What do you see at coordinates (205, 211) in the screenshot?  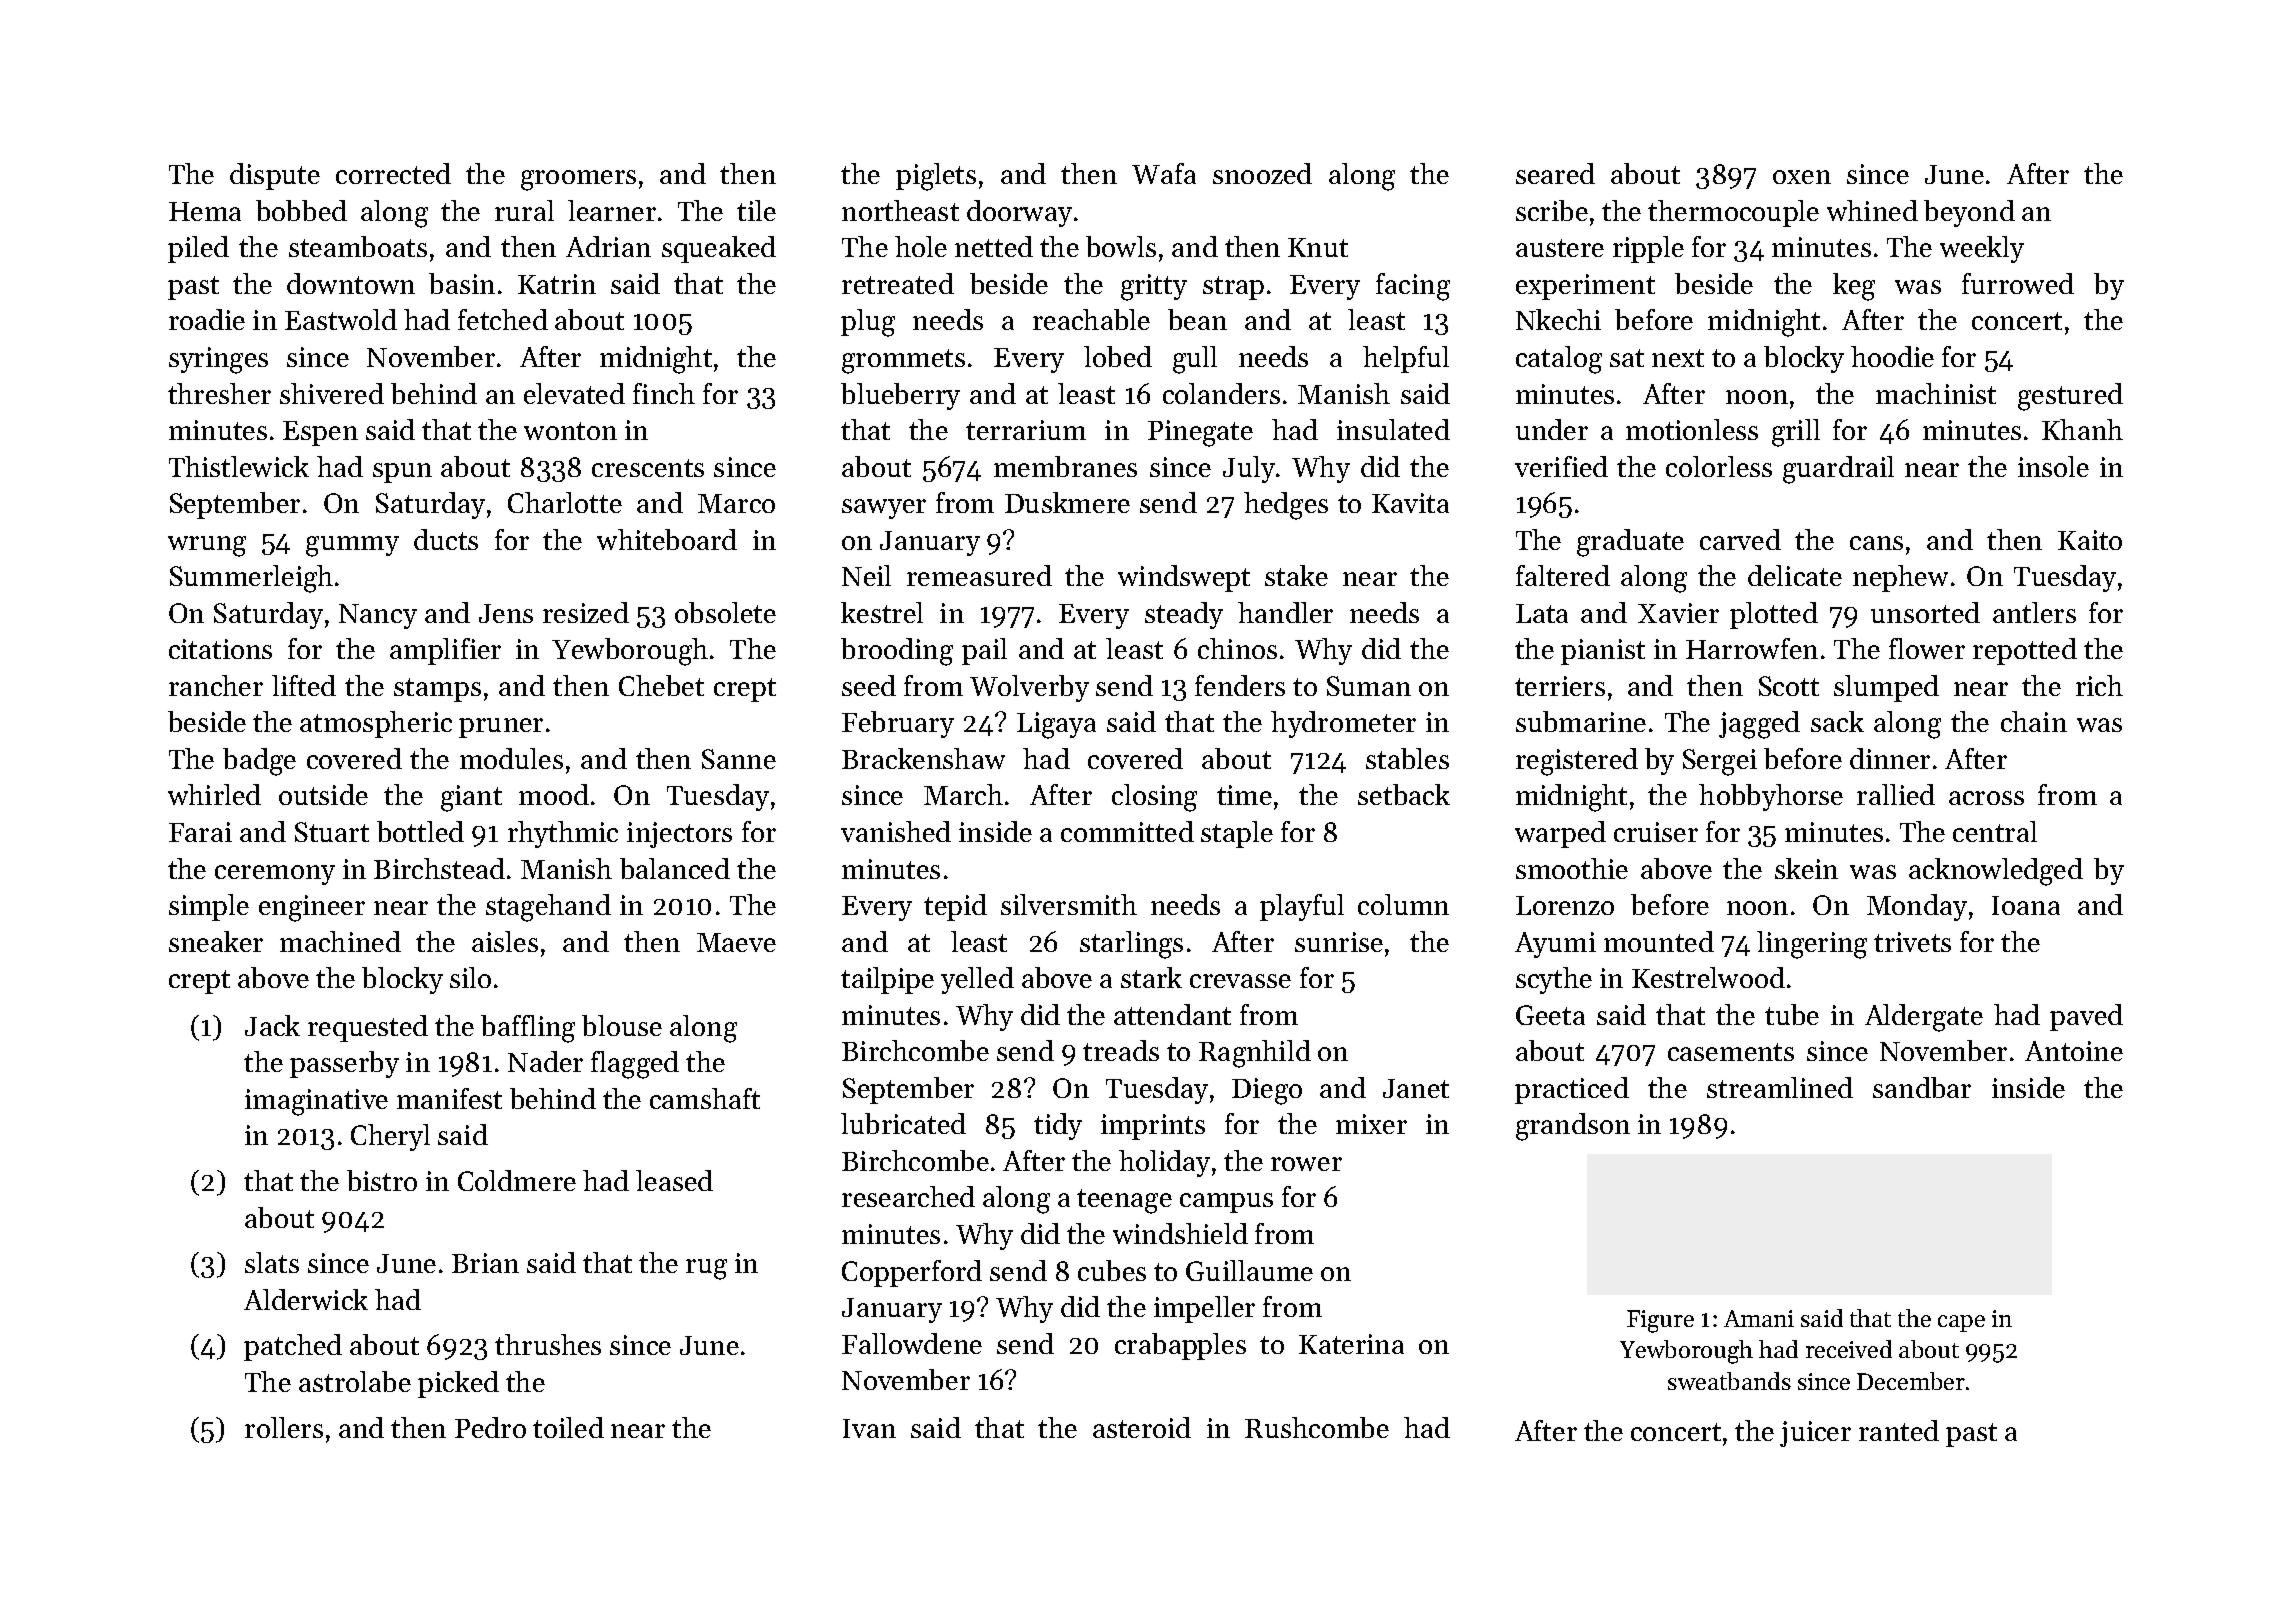 I see `Hema` at bounding box center [205, 211].
